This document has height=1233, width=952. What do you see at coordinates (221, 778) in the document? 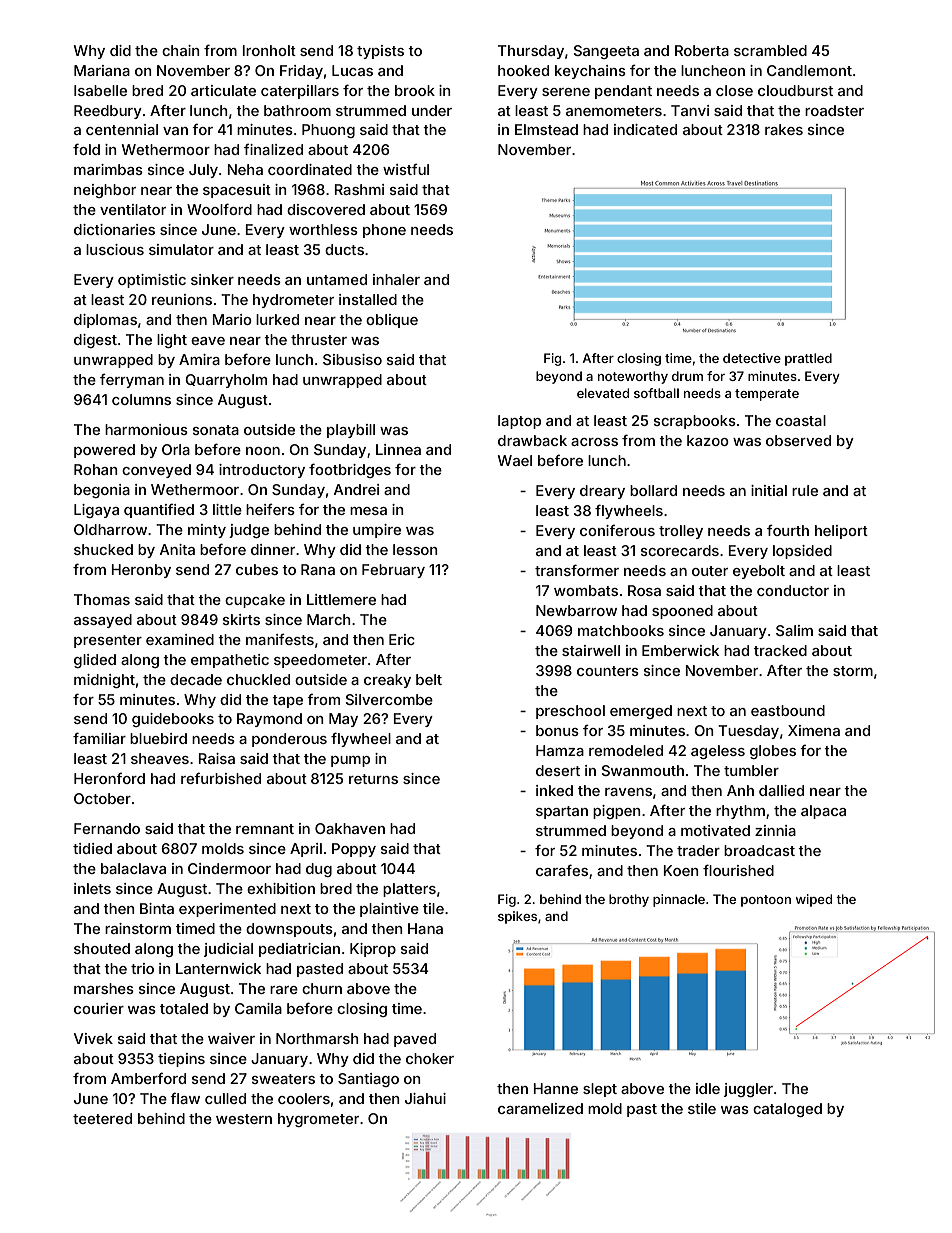
I see `refurbished` at bounding box center [221, 778].
